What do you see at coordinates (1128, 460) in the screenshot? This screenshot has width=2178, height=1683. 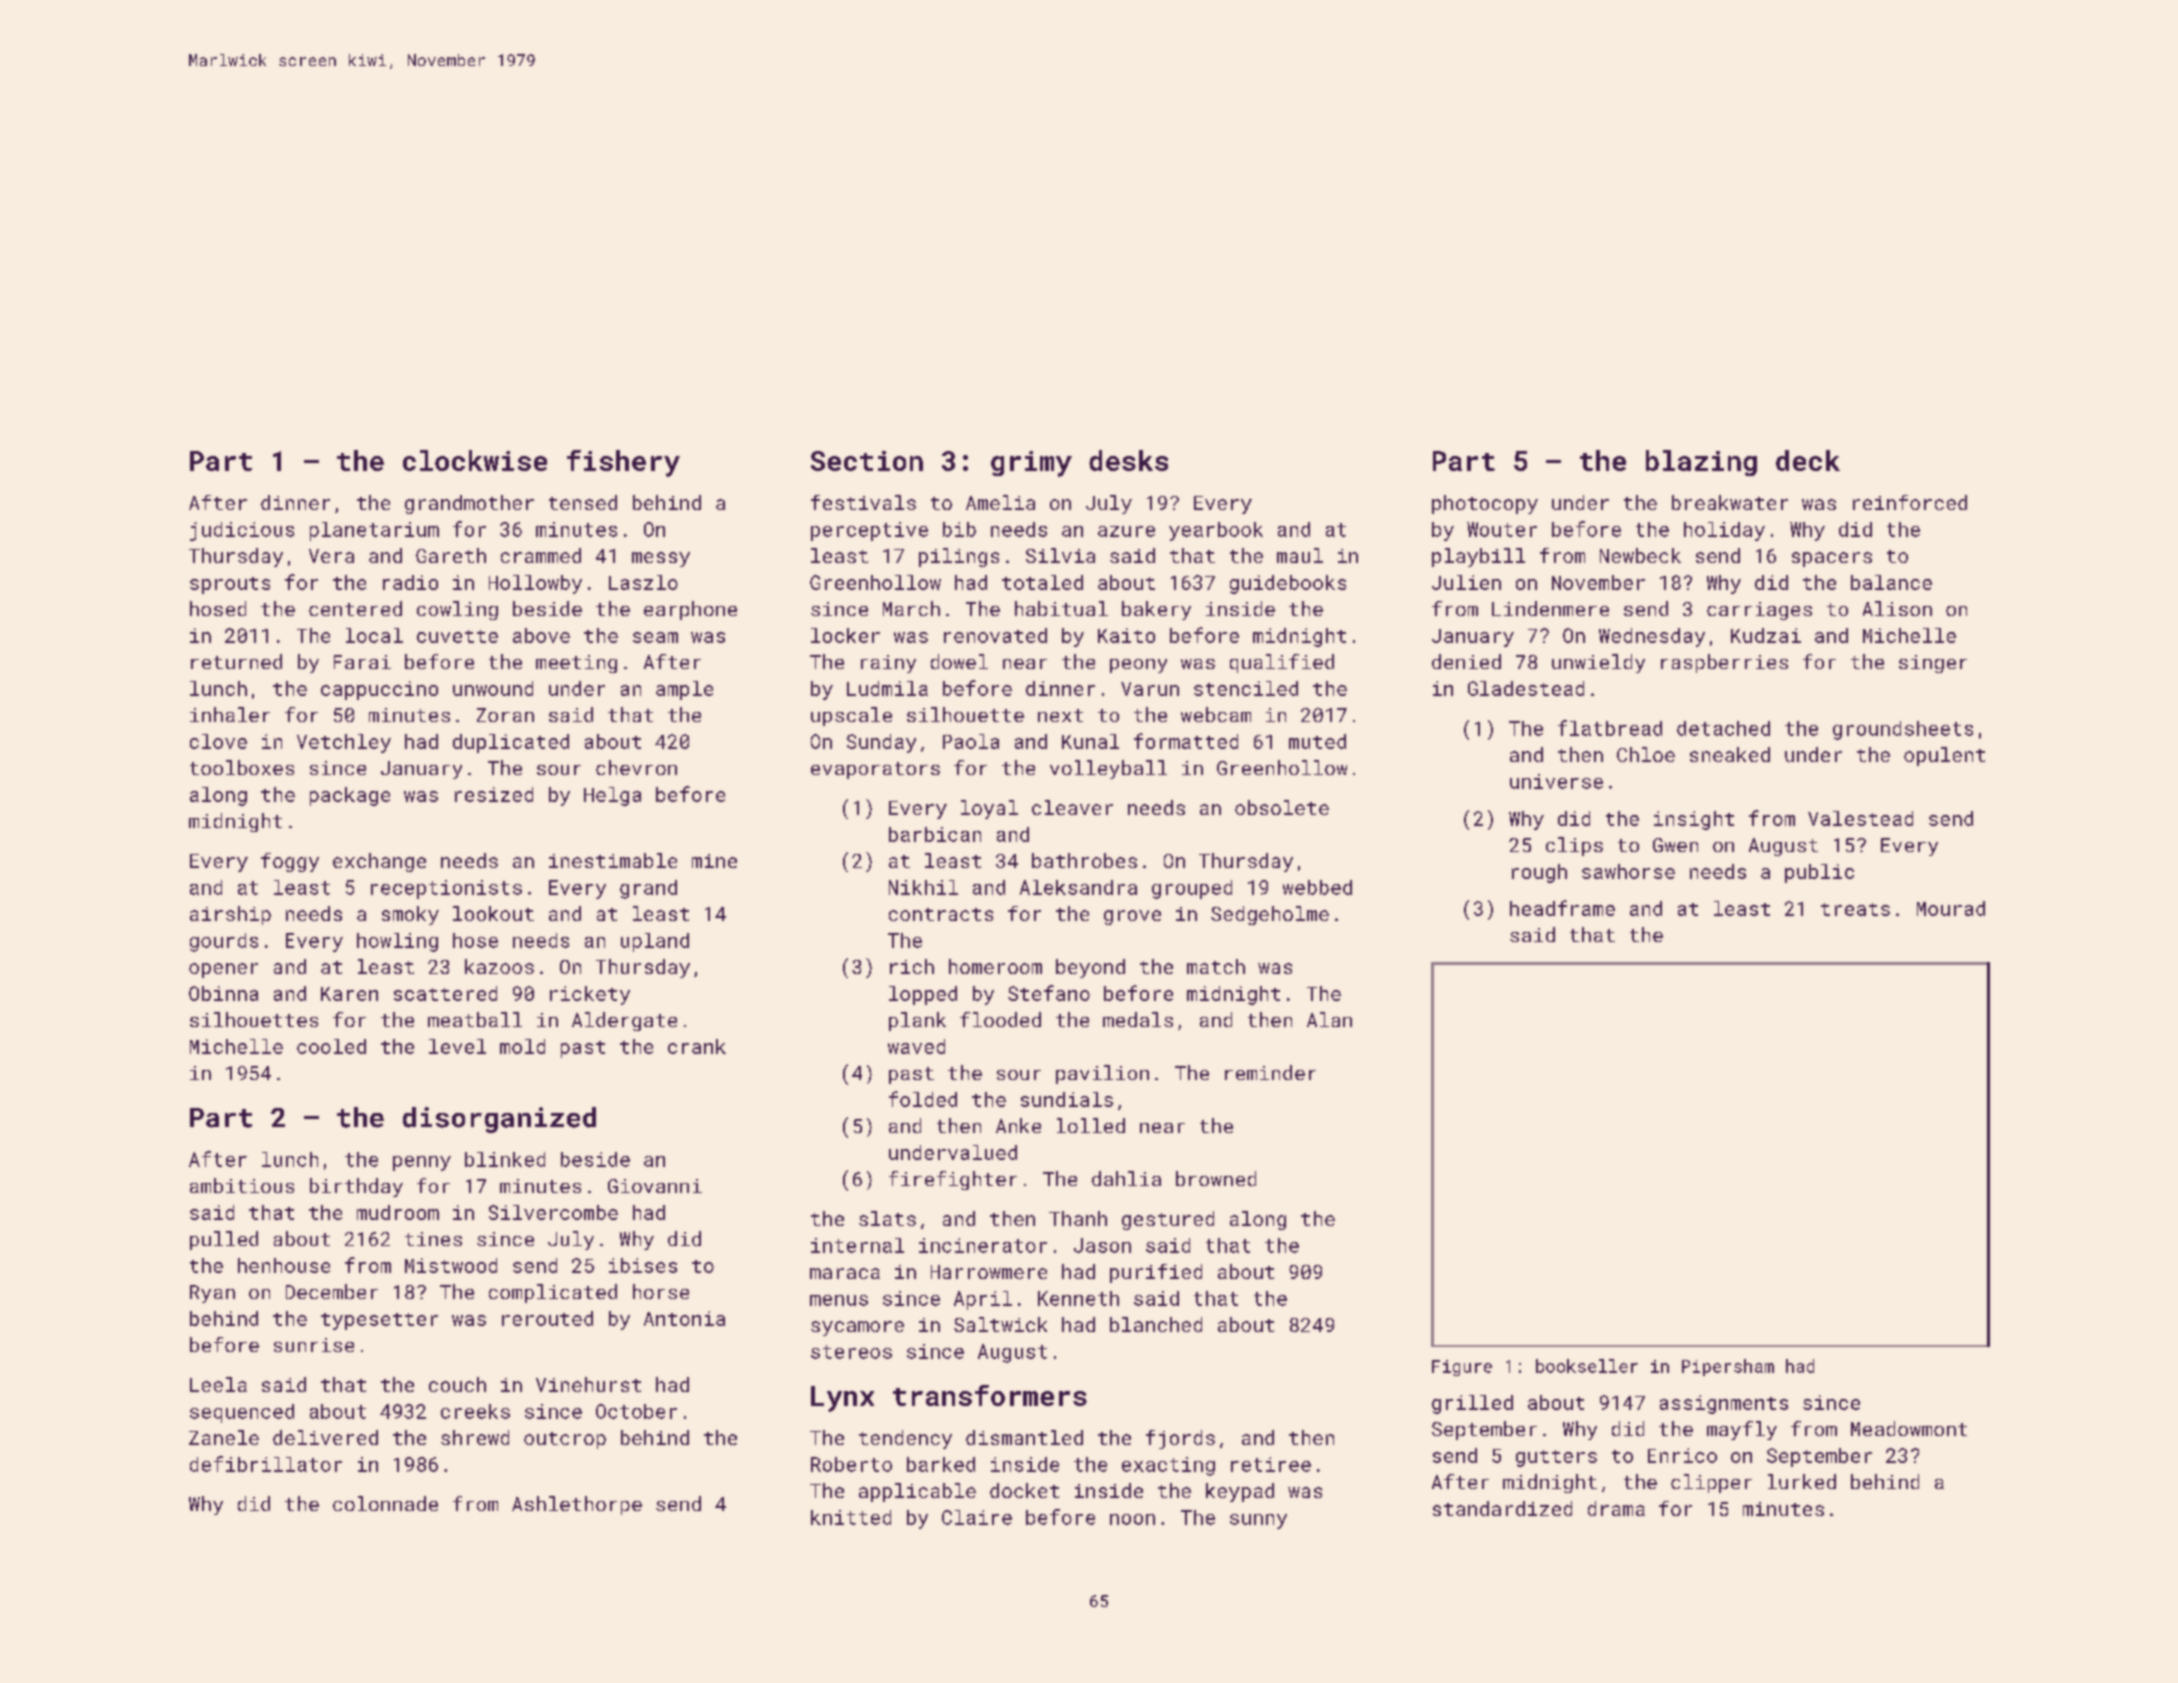 I see `desks` at bounding box center [1128, 460].
